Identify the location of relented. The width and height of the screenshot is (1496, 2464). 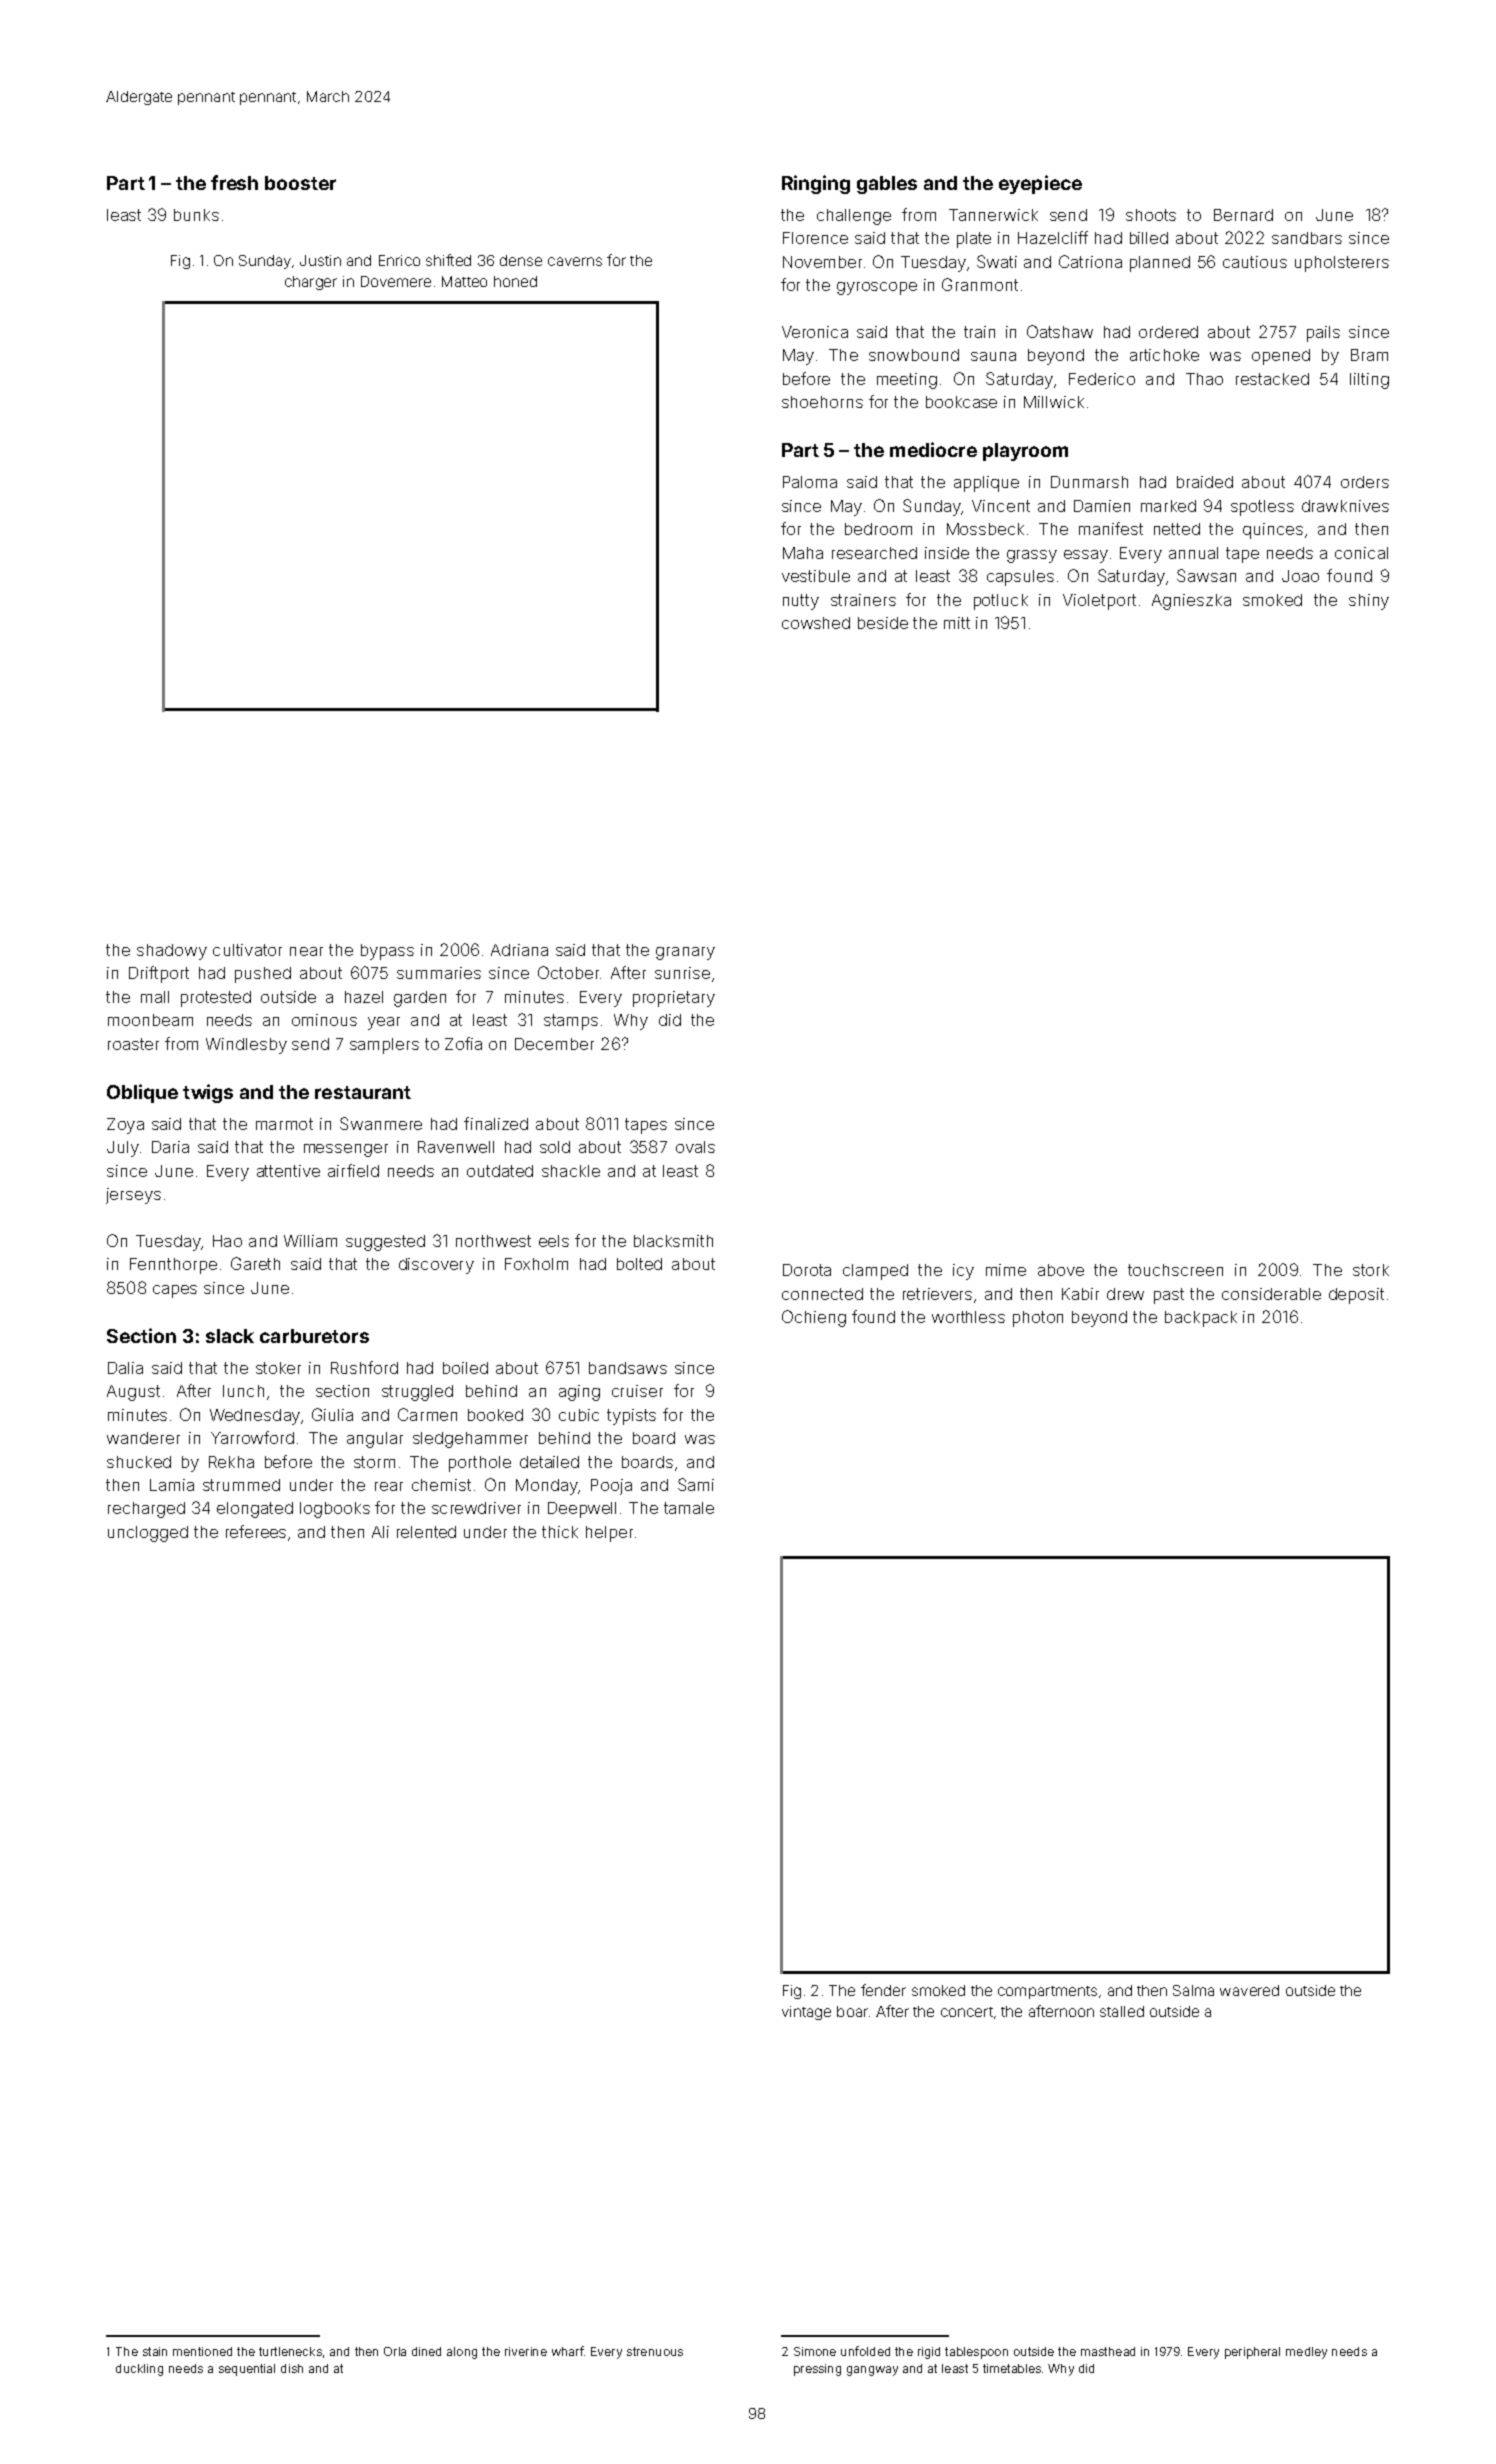
(426, 1532).
